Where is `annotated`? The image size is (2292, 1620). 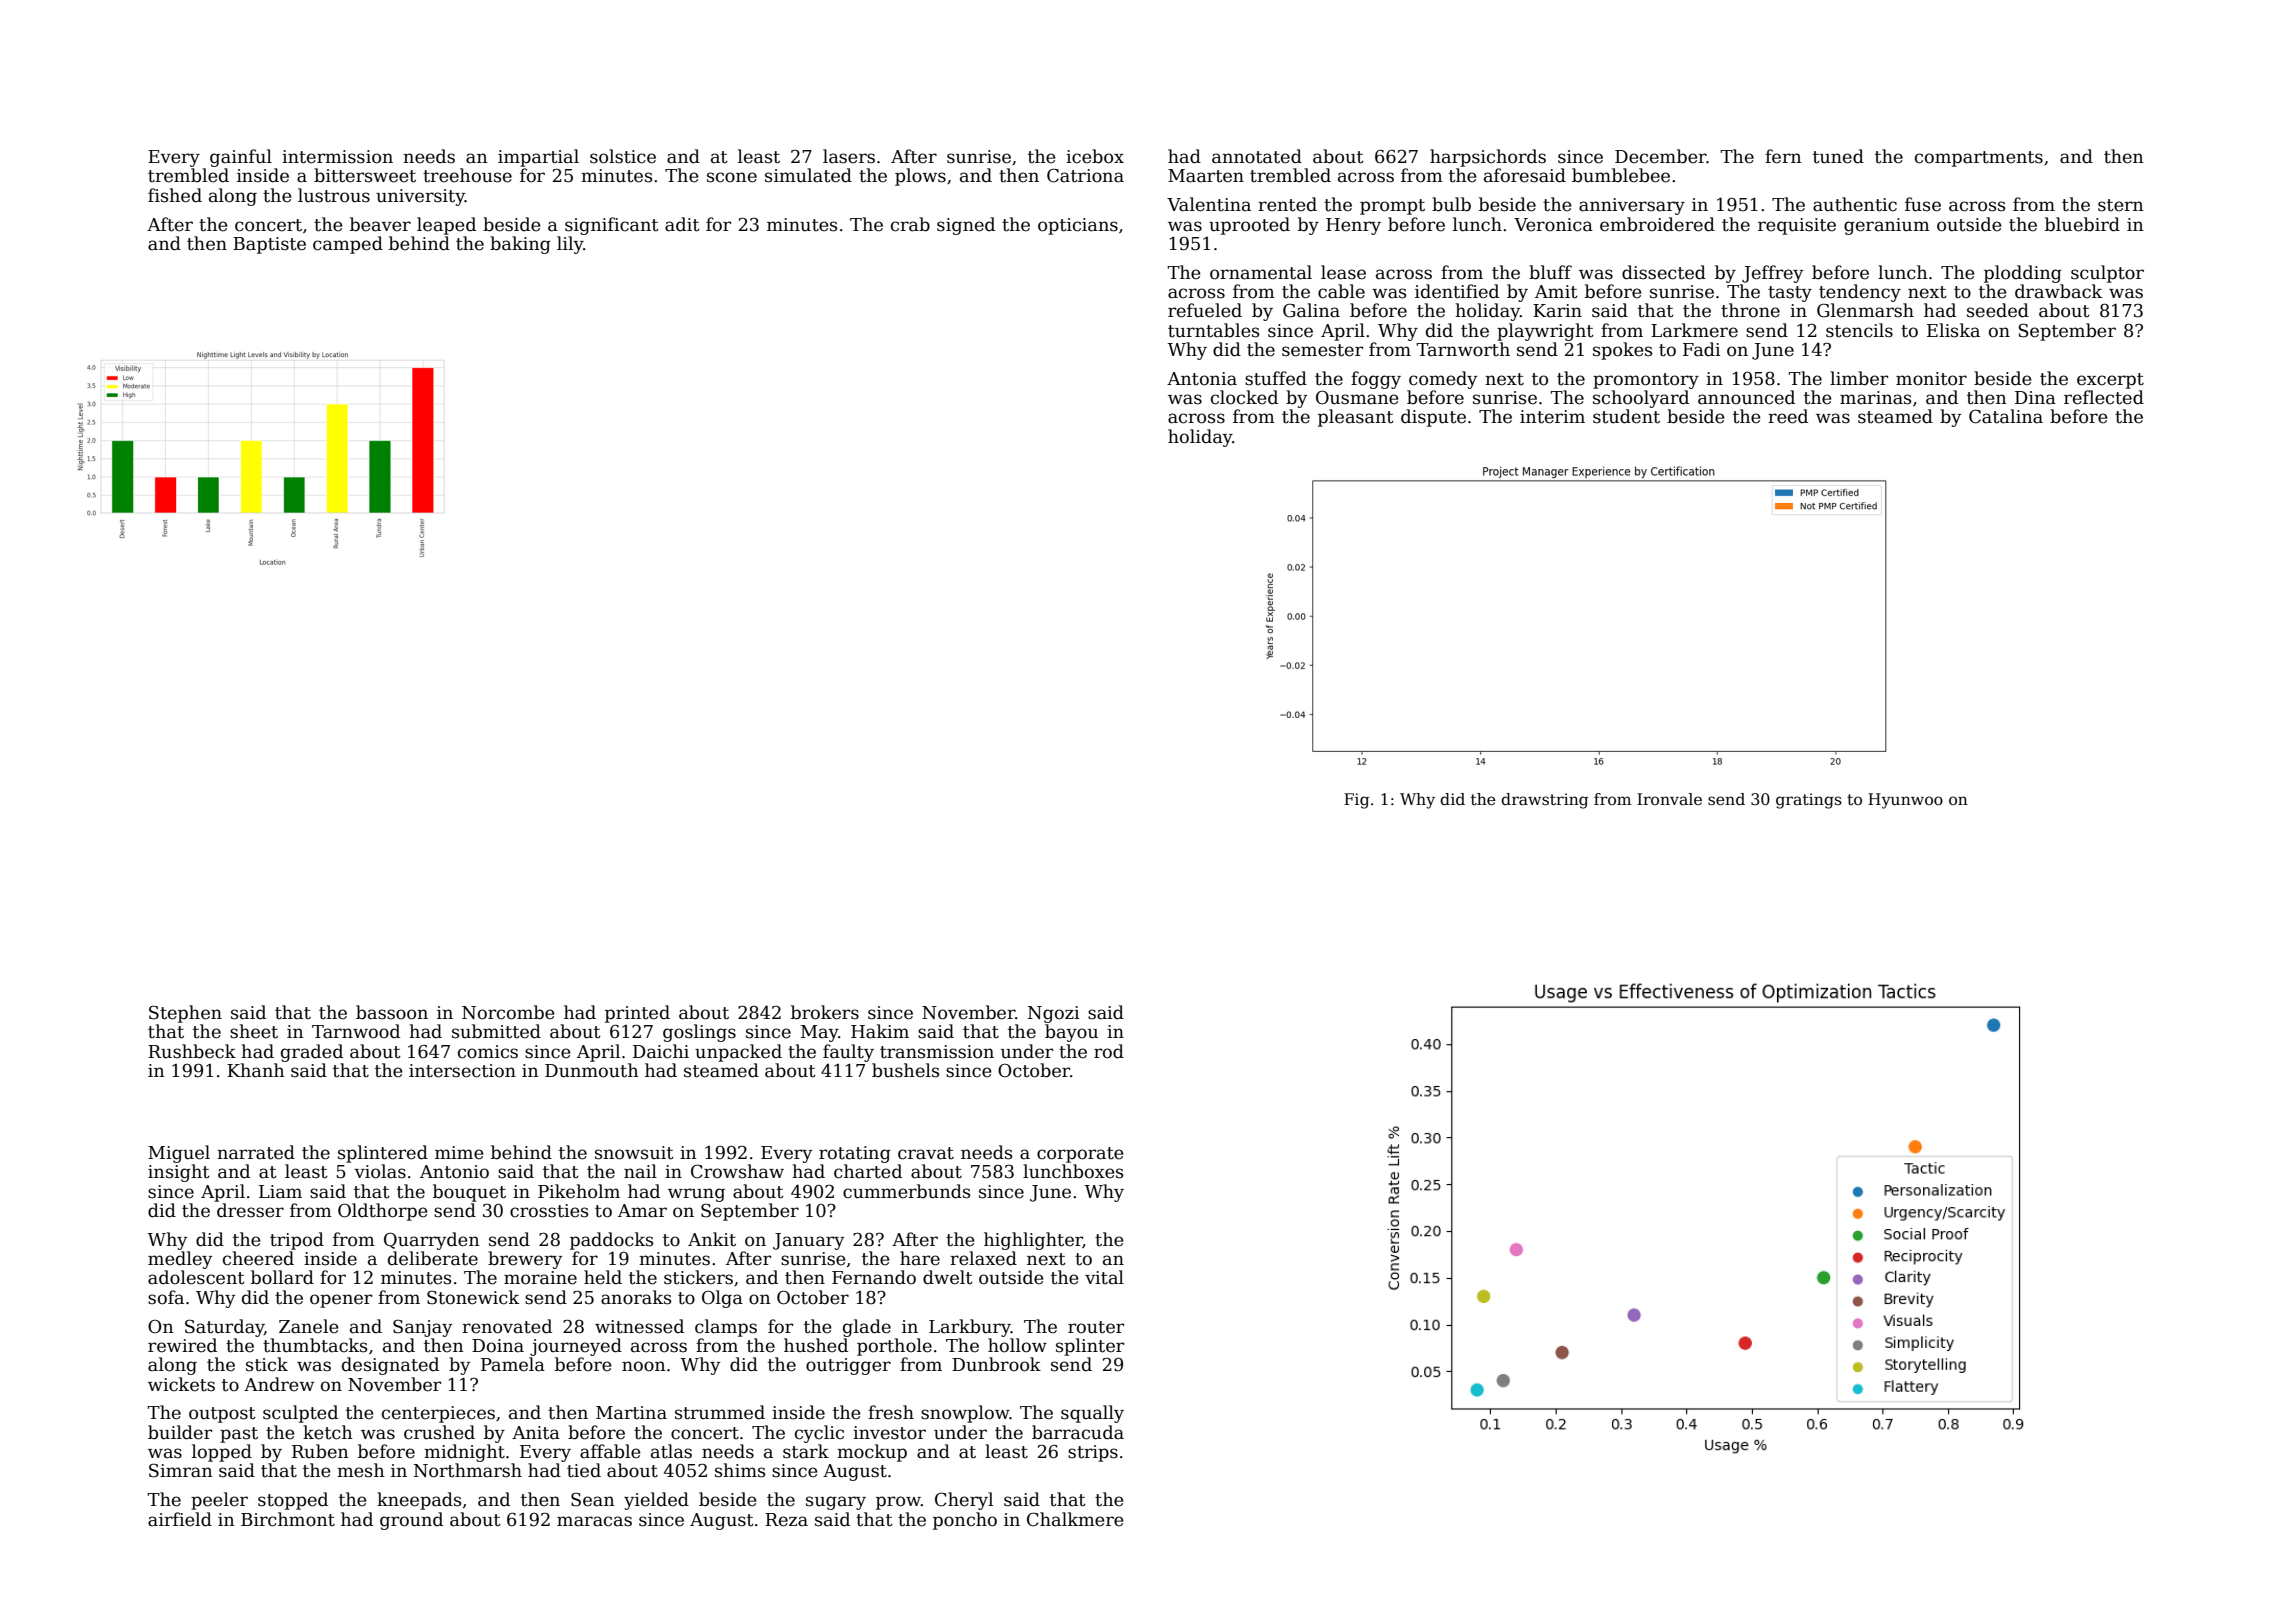 annotated is located at coordinates (1257, 156).
